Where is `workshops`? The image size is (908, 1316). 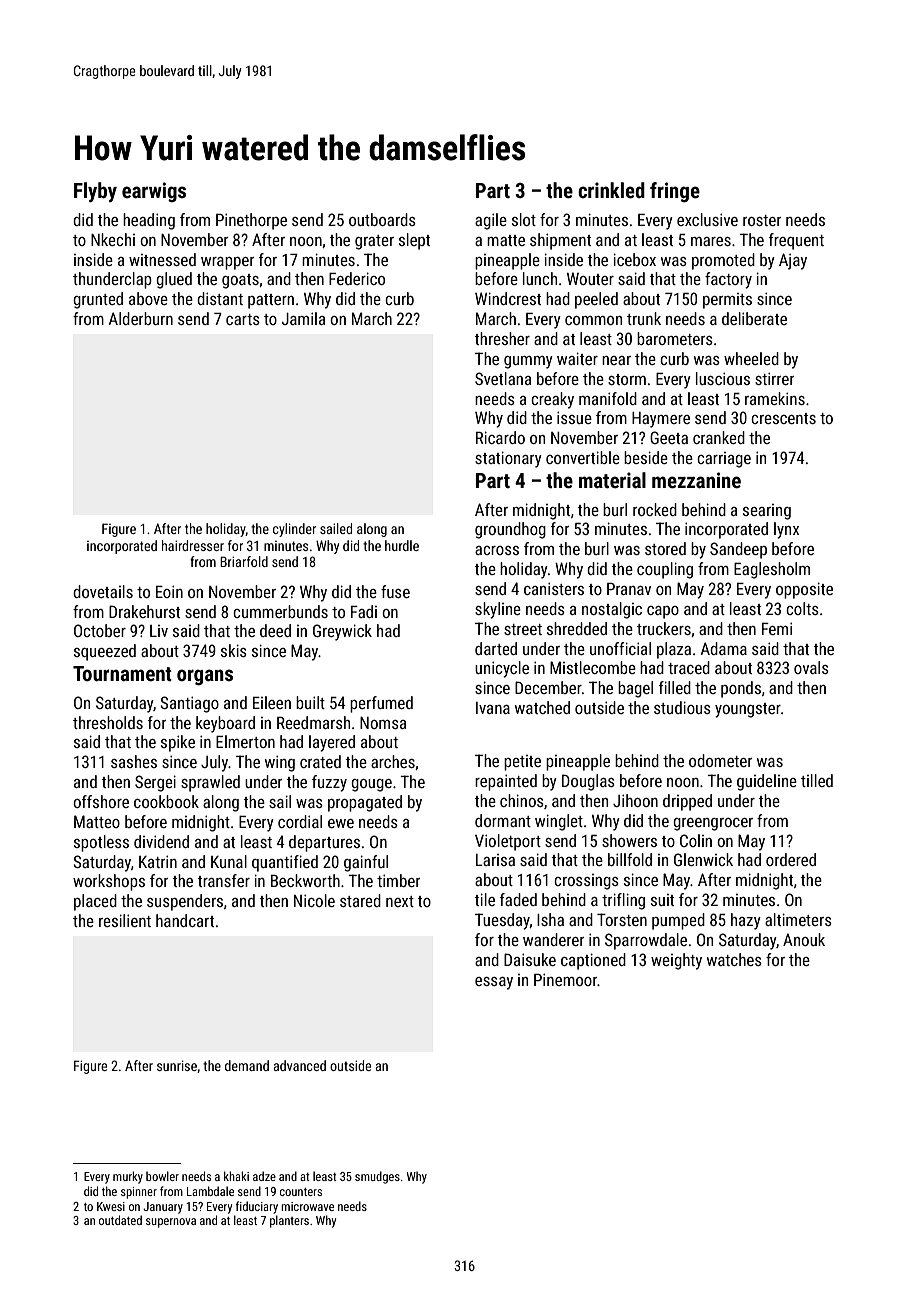 workshops is located at coordinates (109, 882).
